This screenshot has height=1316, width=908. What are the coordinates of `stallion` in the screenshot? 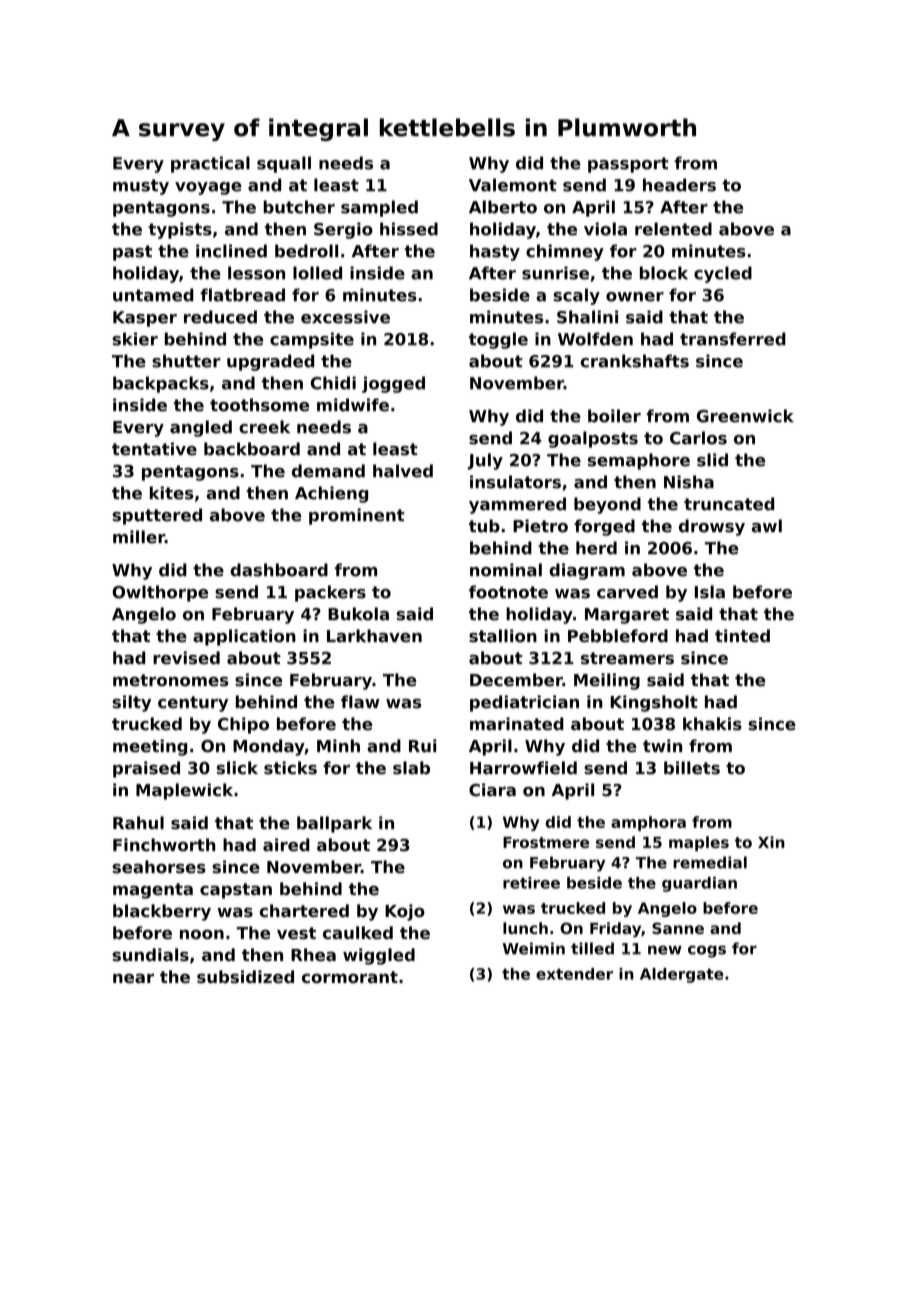 It's located at (503, 636).
